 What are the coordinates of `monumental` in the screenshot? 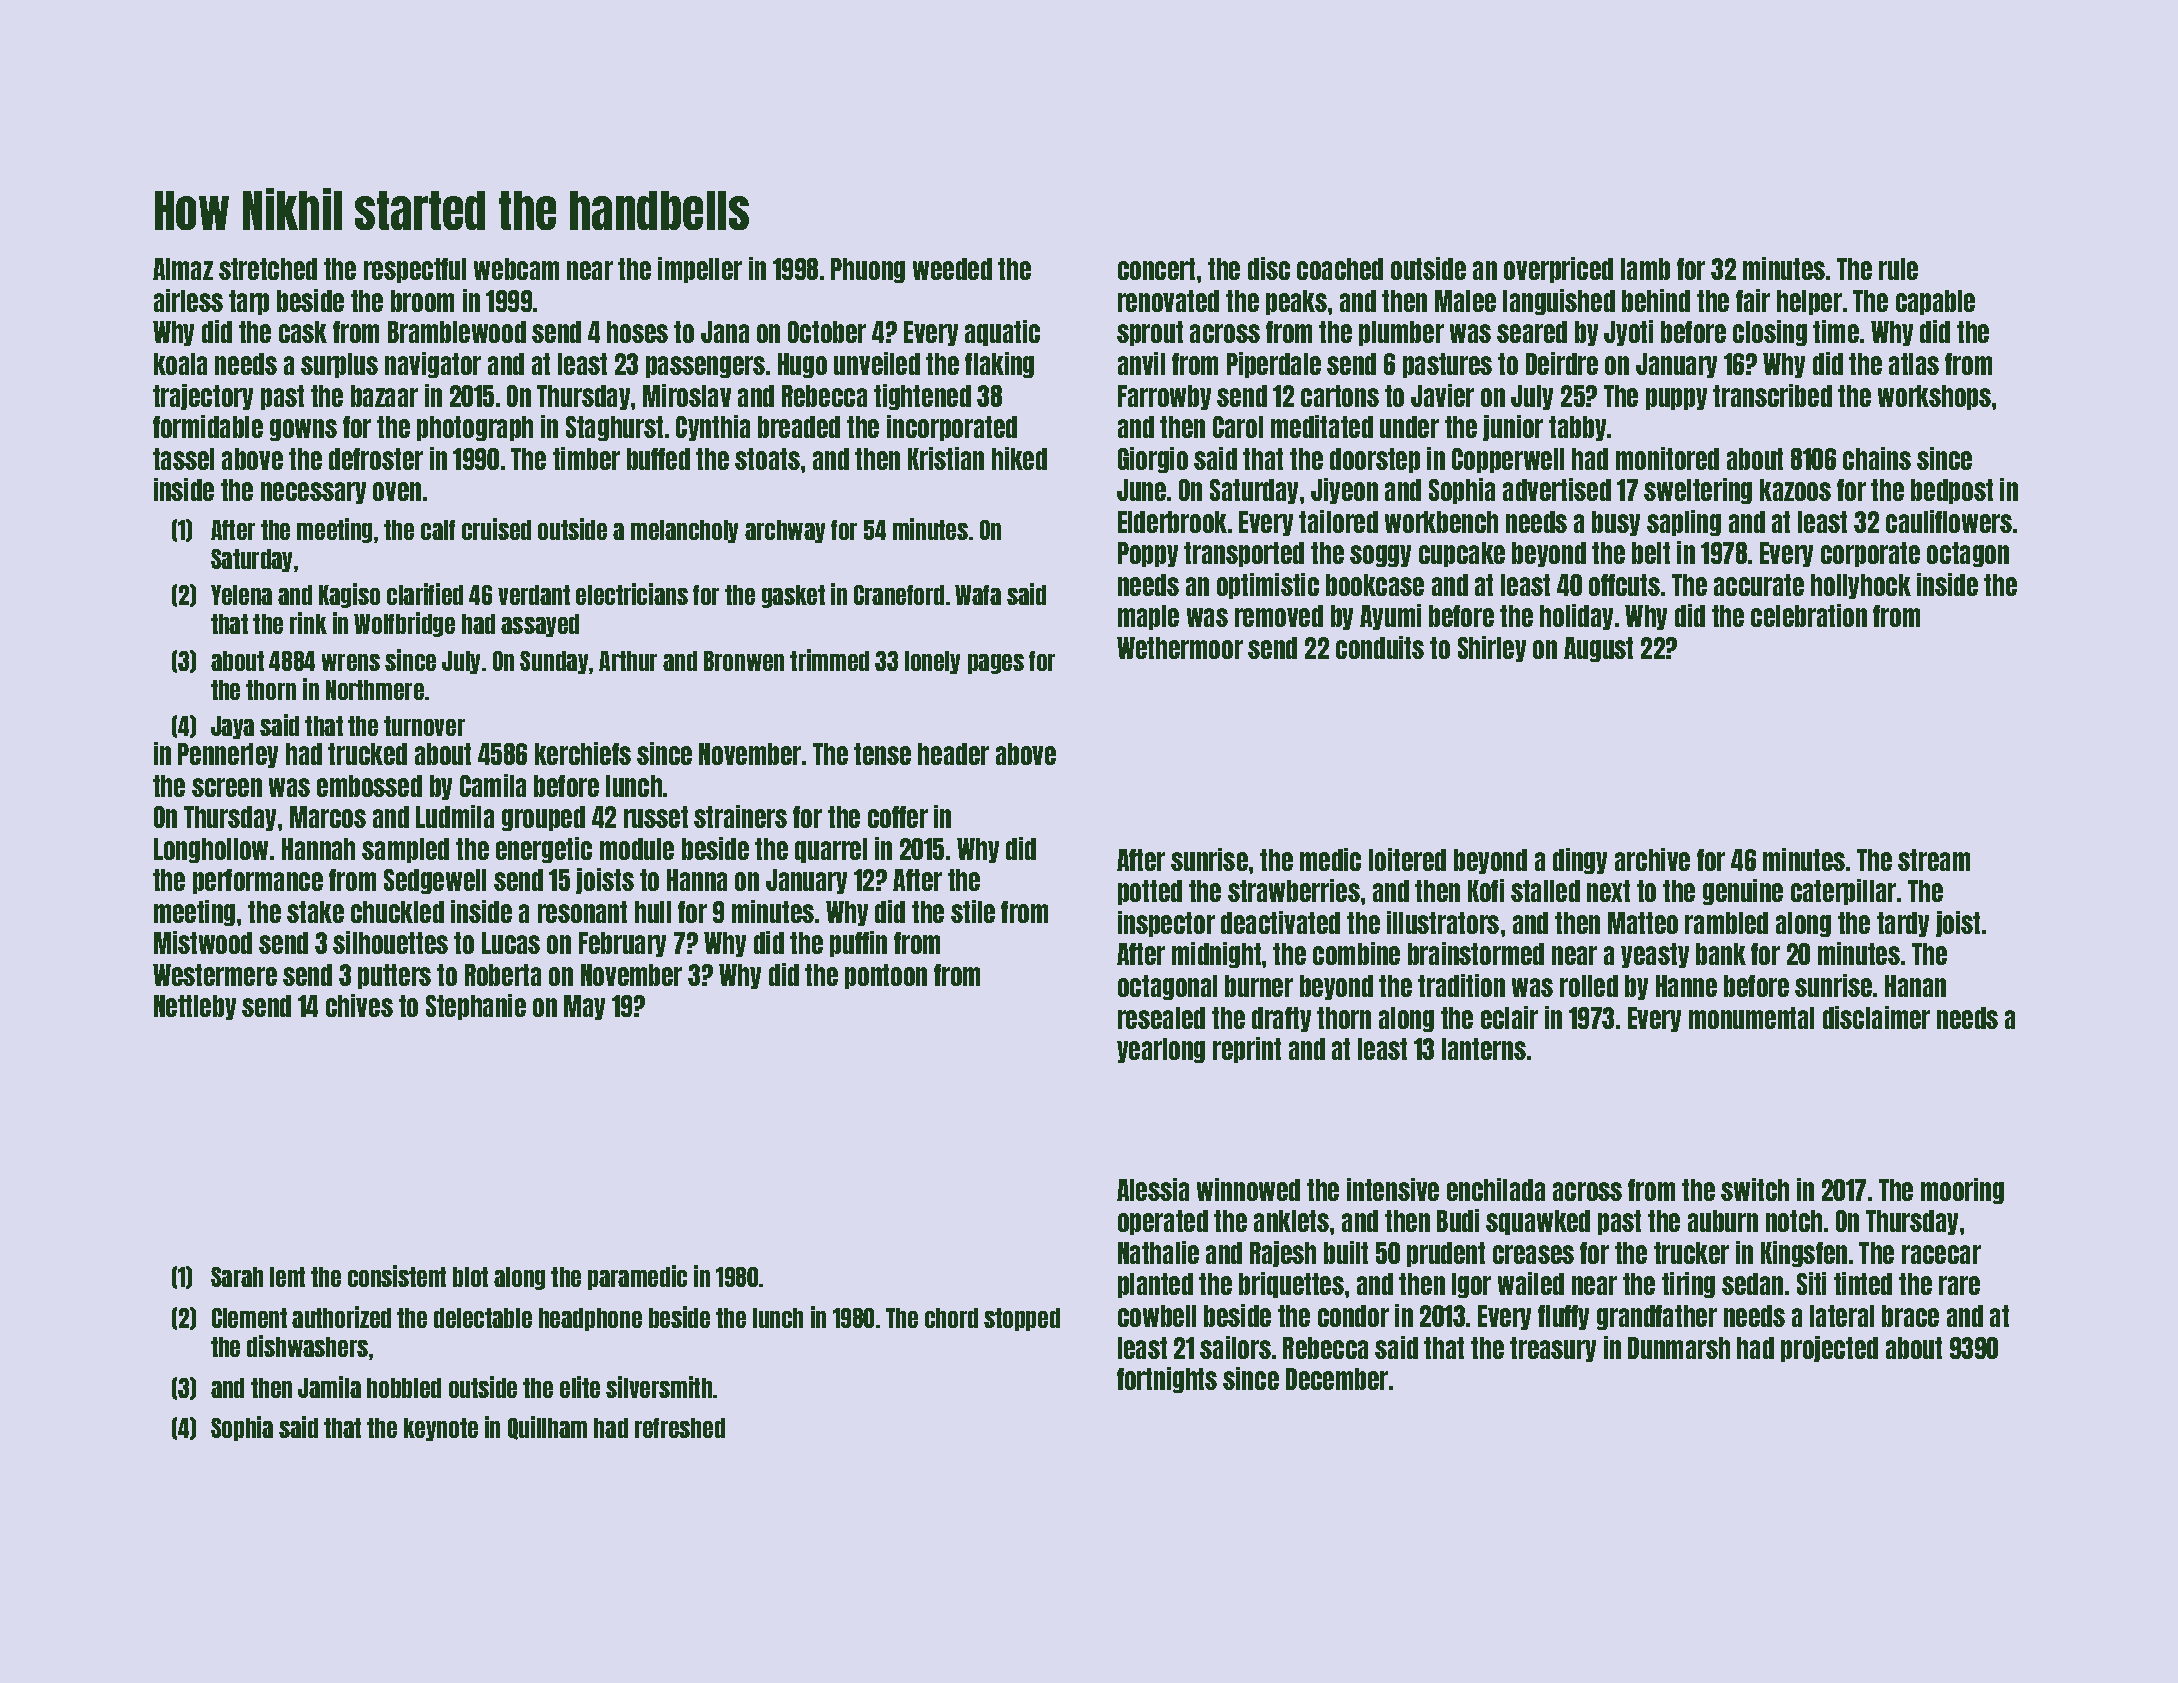 It's located at (1751, 1018).
